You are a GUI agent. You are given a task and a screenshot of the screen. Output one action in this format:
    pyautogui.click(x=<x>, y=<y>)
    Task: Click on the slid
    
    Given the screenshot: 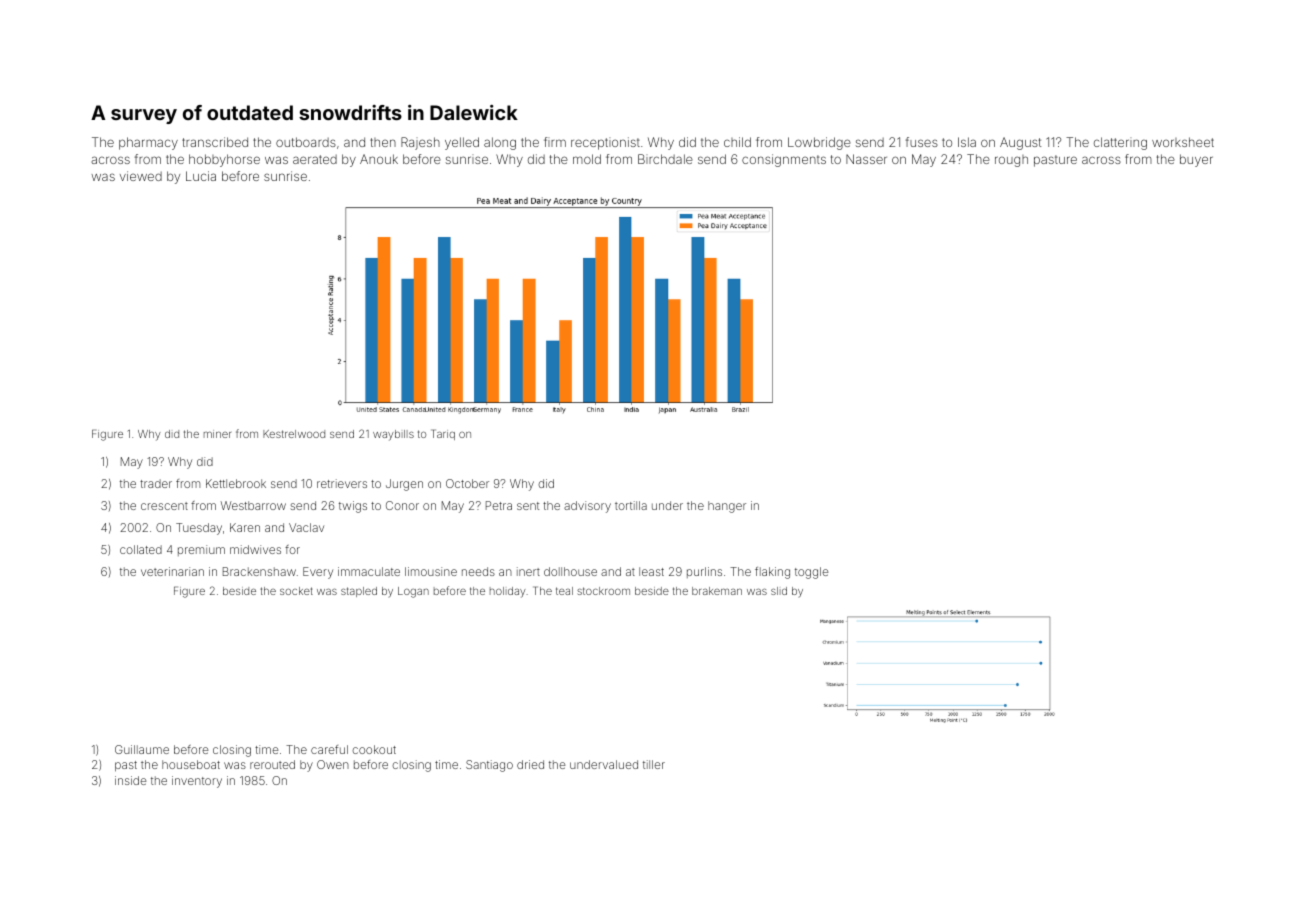 What is the action you would take?
    pyautogui.click(x=779, y=591)
